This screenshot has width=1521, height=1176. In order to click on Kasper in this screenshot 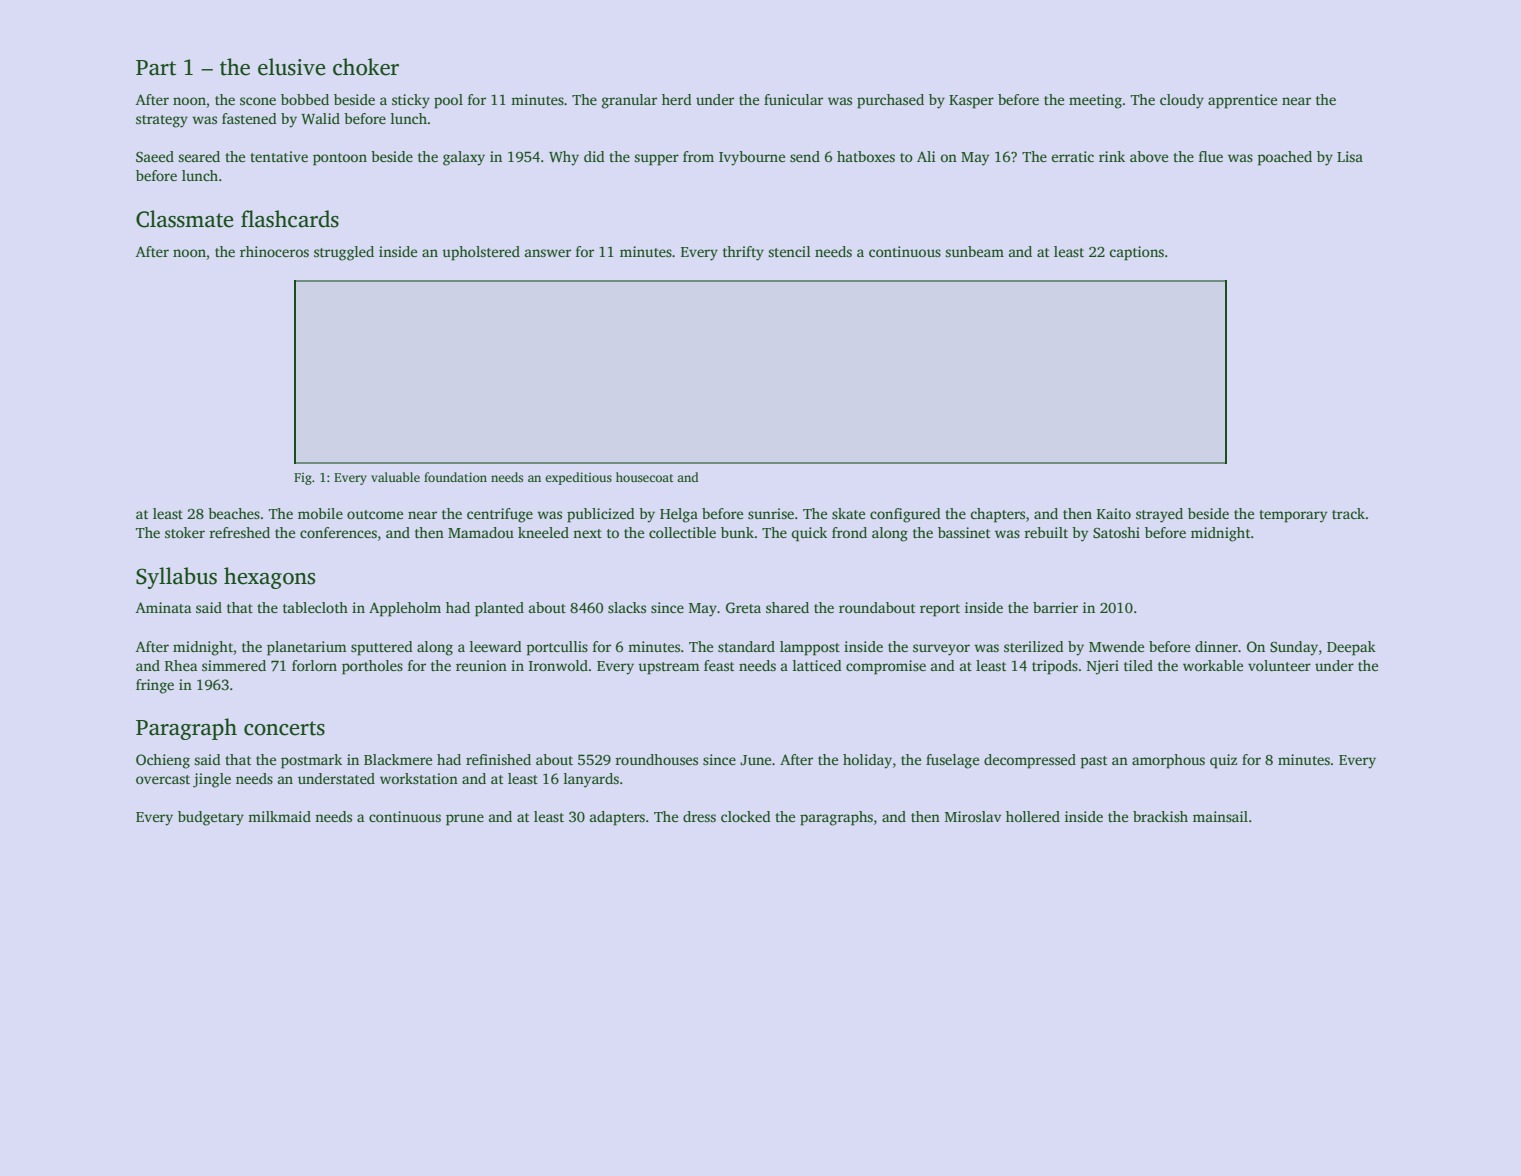, I will do `click(971, 102)`.
